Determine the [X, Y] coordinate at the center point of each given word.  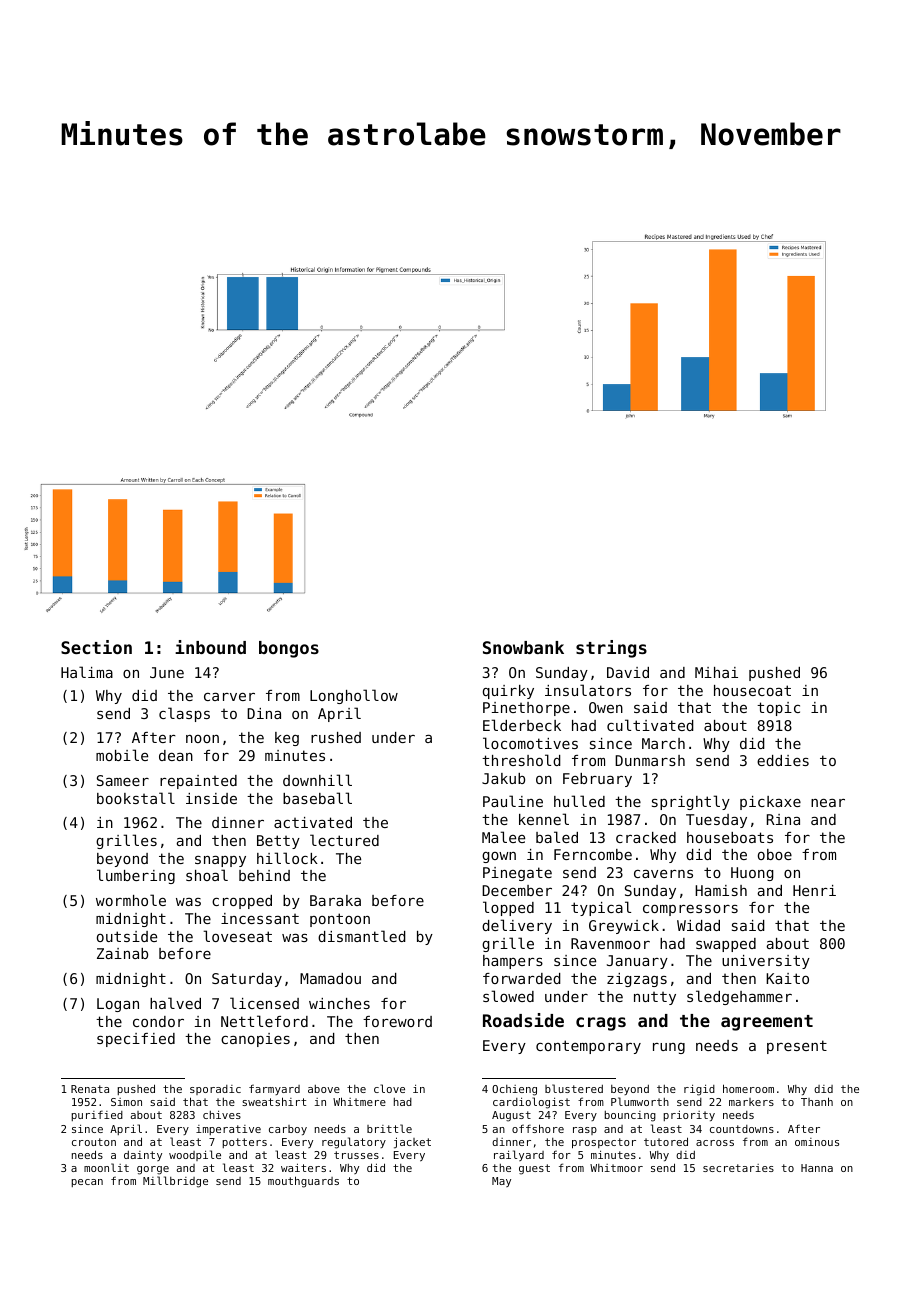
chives [222, 1114]
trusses [356, 1155]
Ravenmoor [610, 943]
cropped [242, 902]
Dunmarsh [650, 760]
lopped [508, 908]
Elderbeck [522, 725]
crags [601, 1024]
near [828, 803]
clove [389, 1088]
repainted [198, 782]
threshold [521, 760]
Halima [87, 672]
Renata [90, 1089]
